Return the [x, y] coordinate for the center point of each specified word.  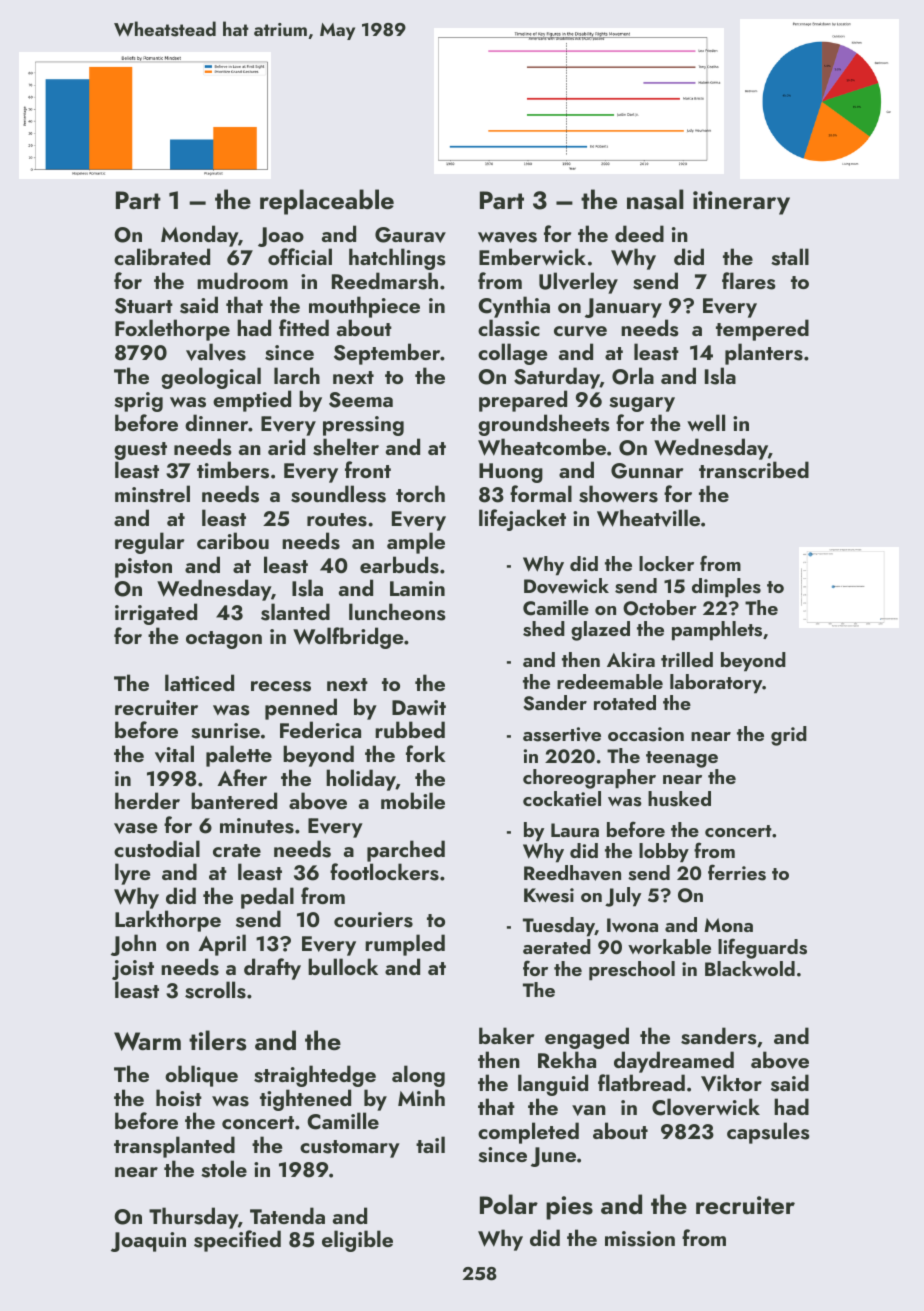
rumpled [405, 945]
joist [133, 970]
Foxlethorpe [172, 330]
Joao [281, 237]
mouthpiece [364, 307]
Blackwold [750, 968]
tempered [762, 330]
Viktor [731, 1083]
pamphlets [717, 631]
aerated [557, 946]
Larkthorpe [168, 921]
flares [749, 281]
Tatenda [287, 1215]
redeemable [610, 681]
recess [281, 686]
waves [507, 237]
